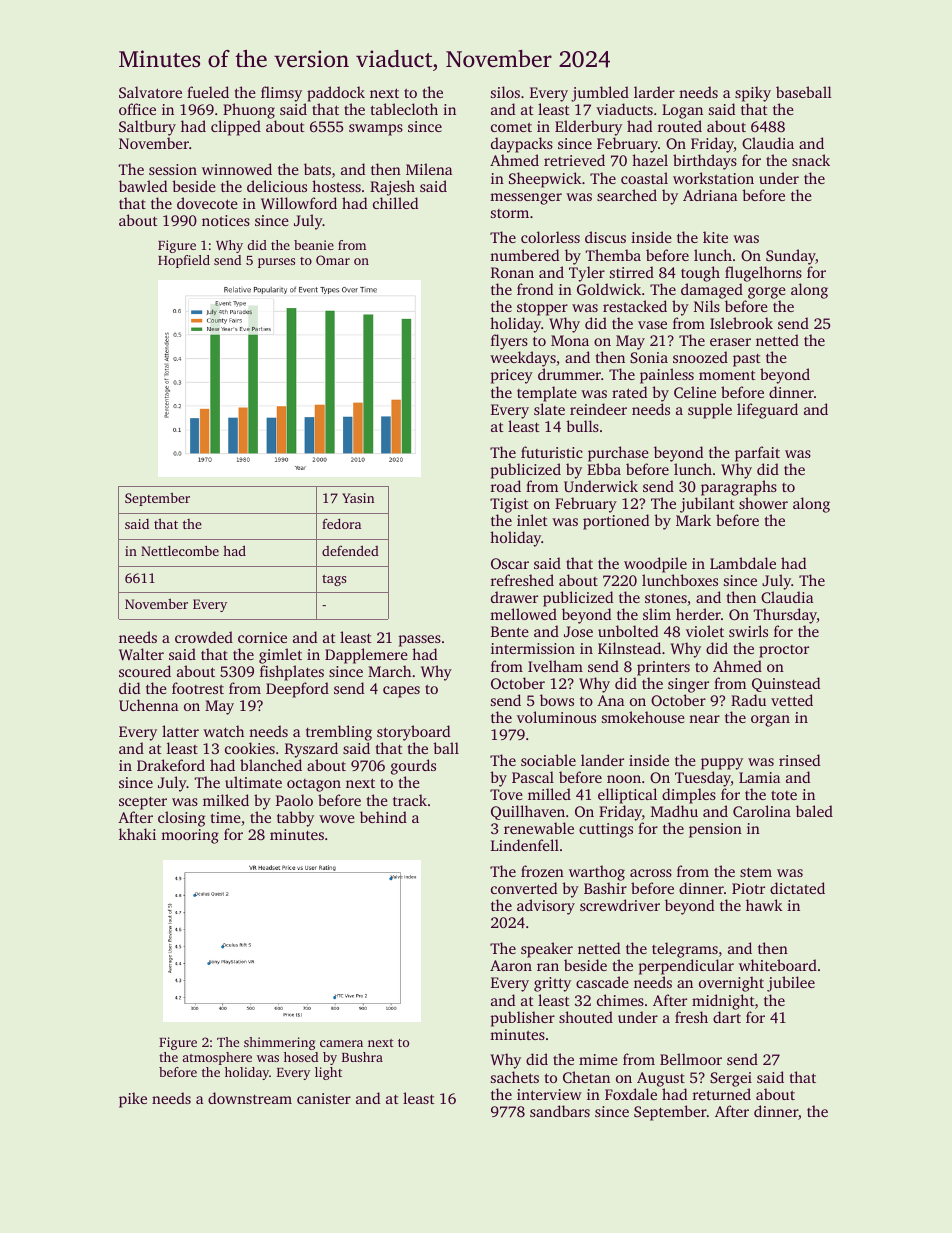 This image has width=952, height=1233. What do you see at coordinates (767, 411) in the image?
I see `lifeguard` at bounding box center [767, 411].
